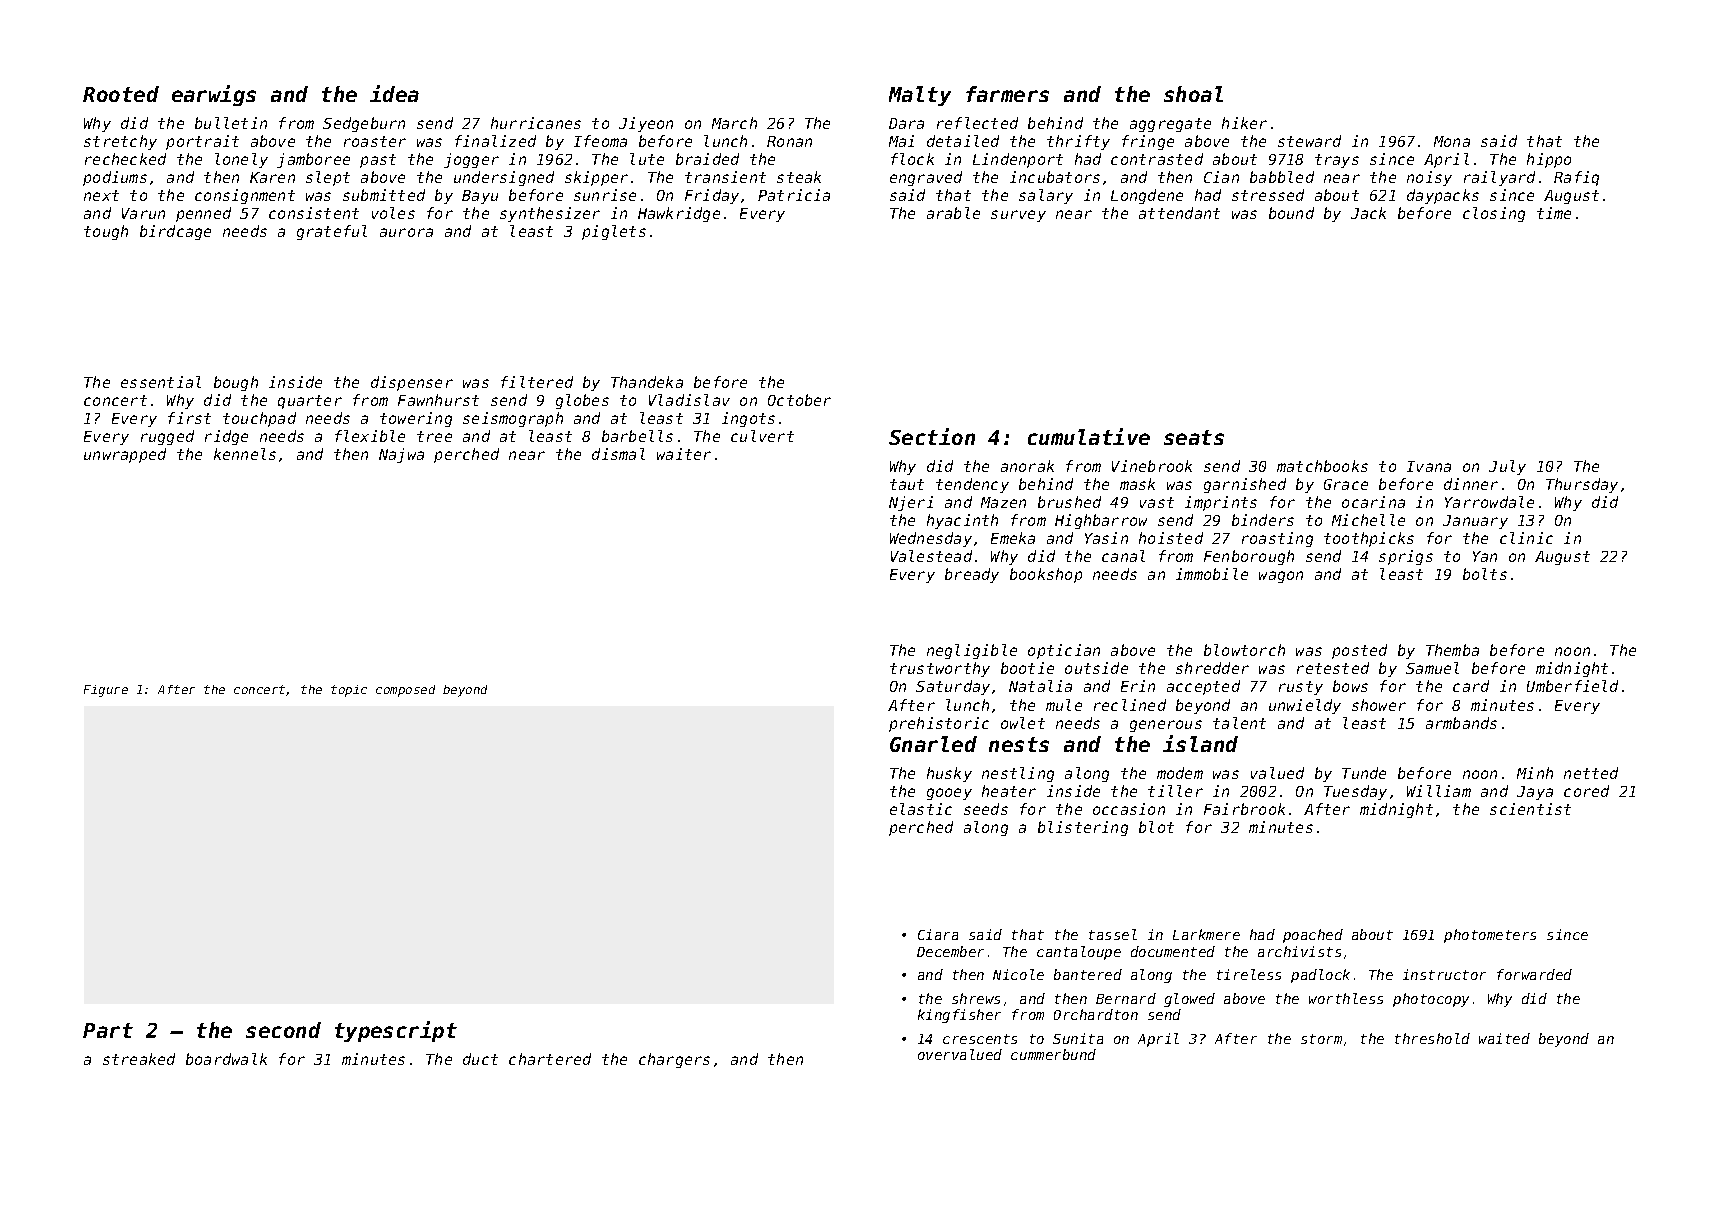 The height and width of the screenshot is (1218, 1723). What do you see at coordinates (1313, 936) in the screenshot?
I see `poached` at bounding box center [1313, 936].
